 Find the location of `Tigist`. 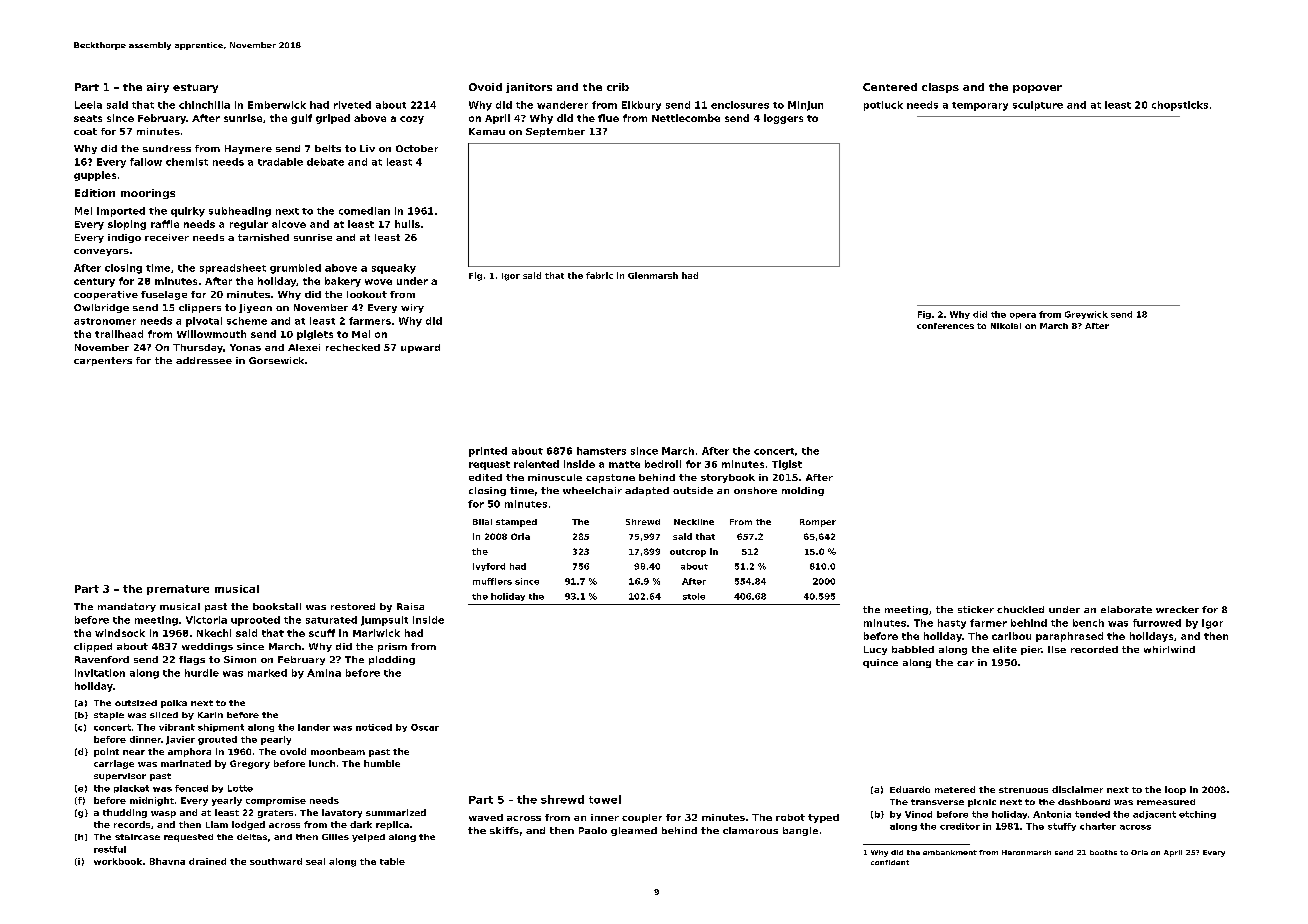

Tigist is located at coordinates (787, 465).
